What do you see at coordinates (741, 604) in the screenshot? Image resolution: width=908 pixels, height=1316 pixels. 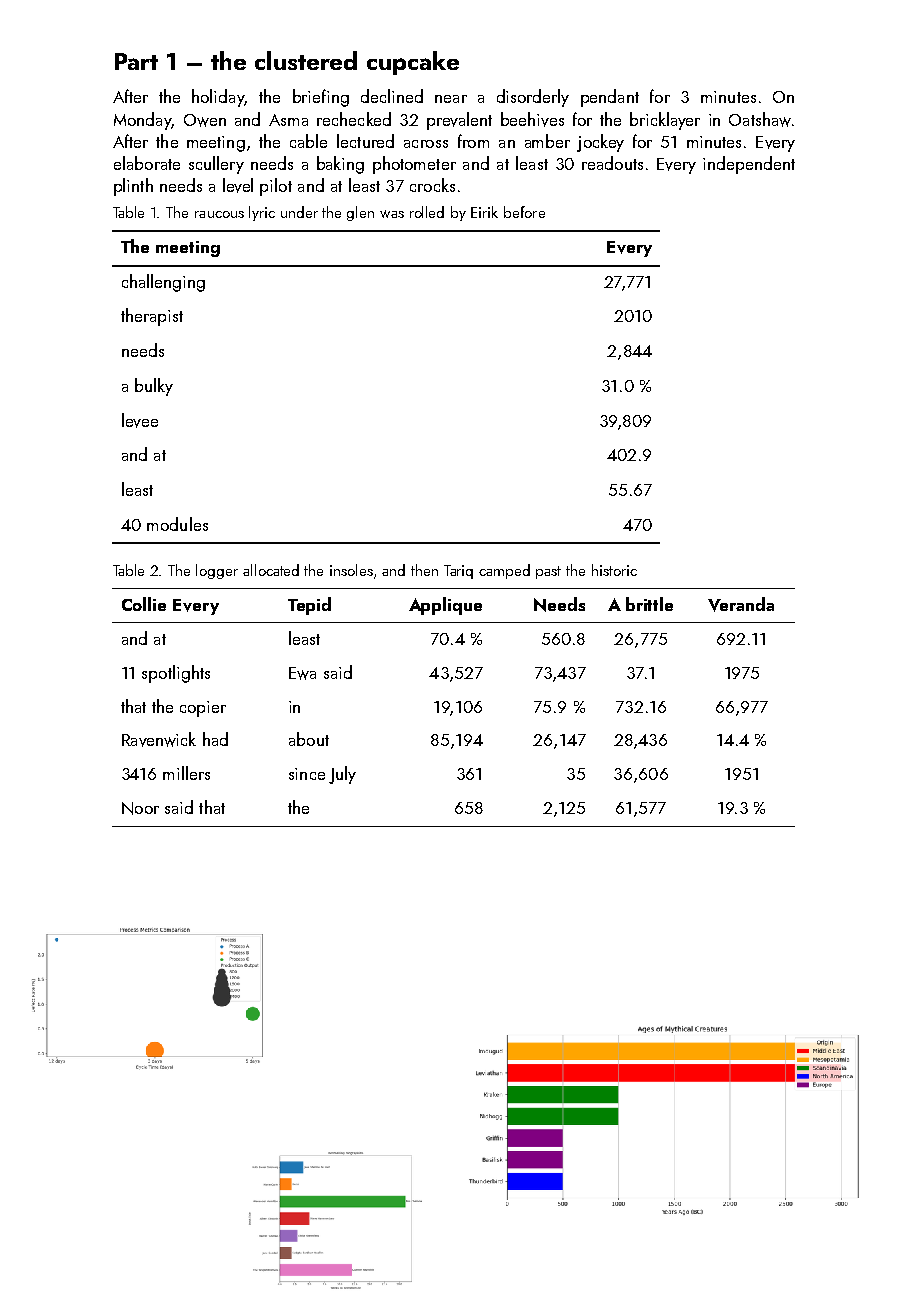 I see `Veranda` at bounding box center [741, 604].
